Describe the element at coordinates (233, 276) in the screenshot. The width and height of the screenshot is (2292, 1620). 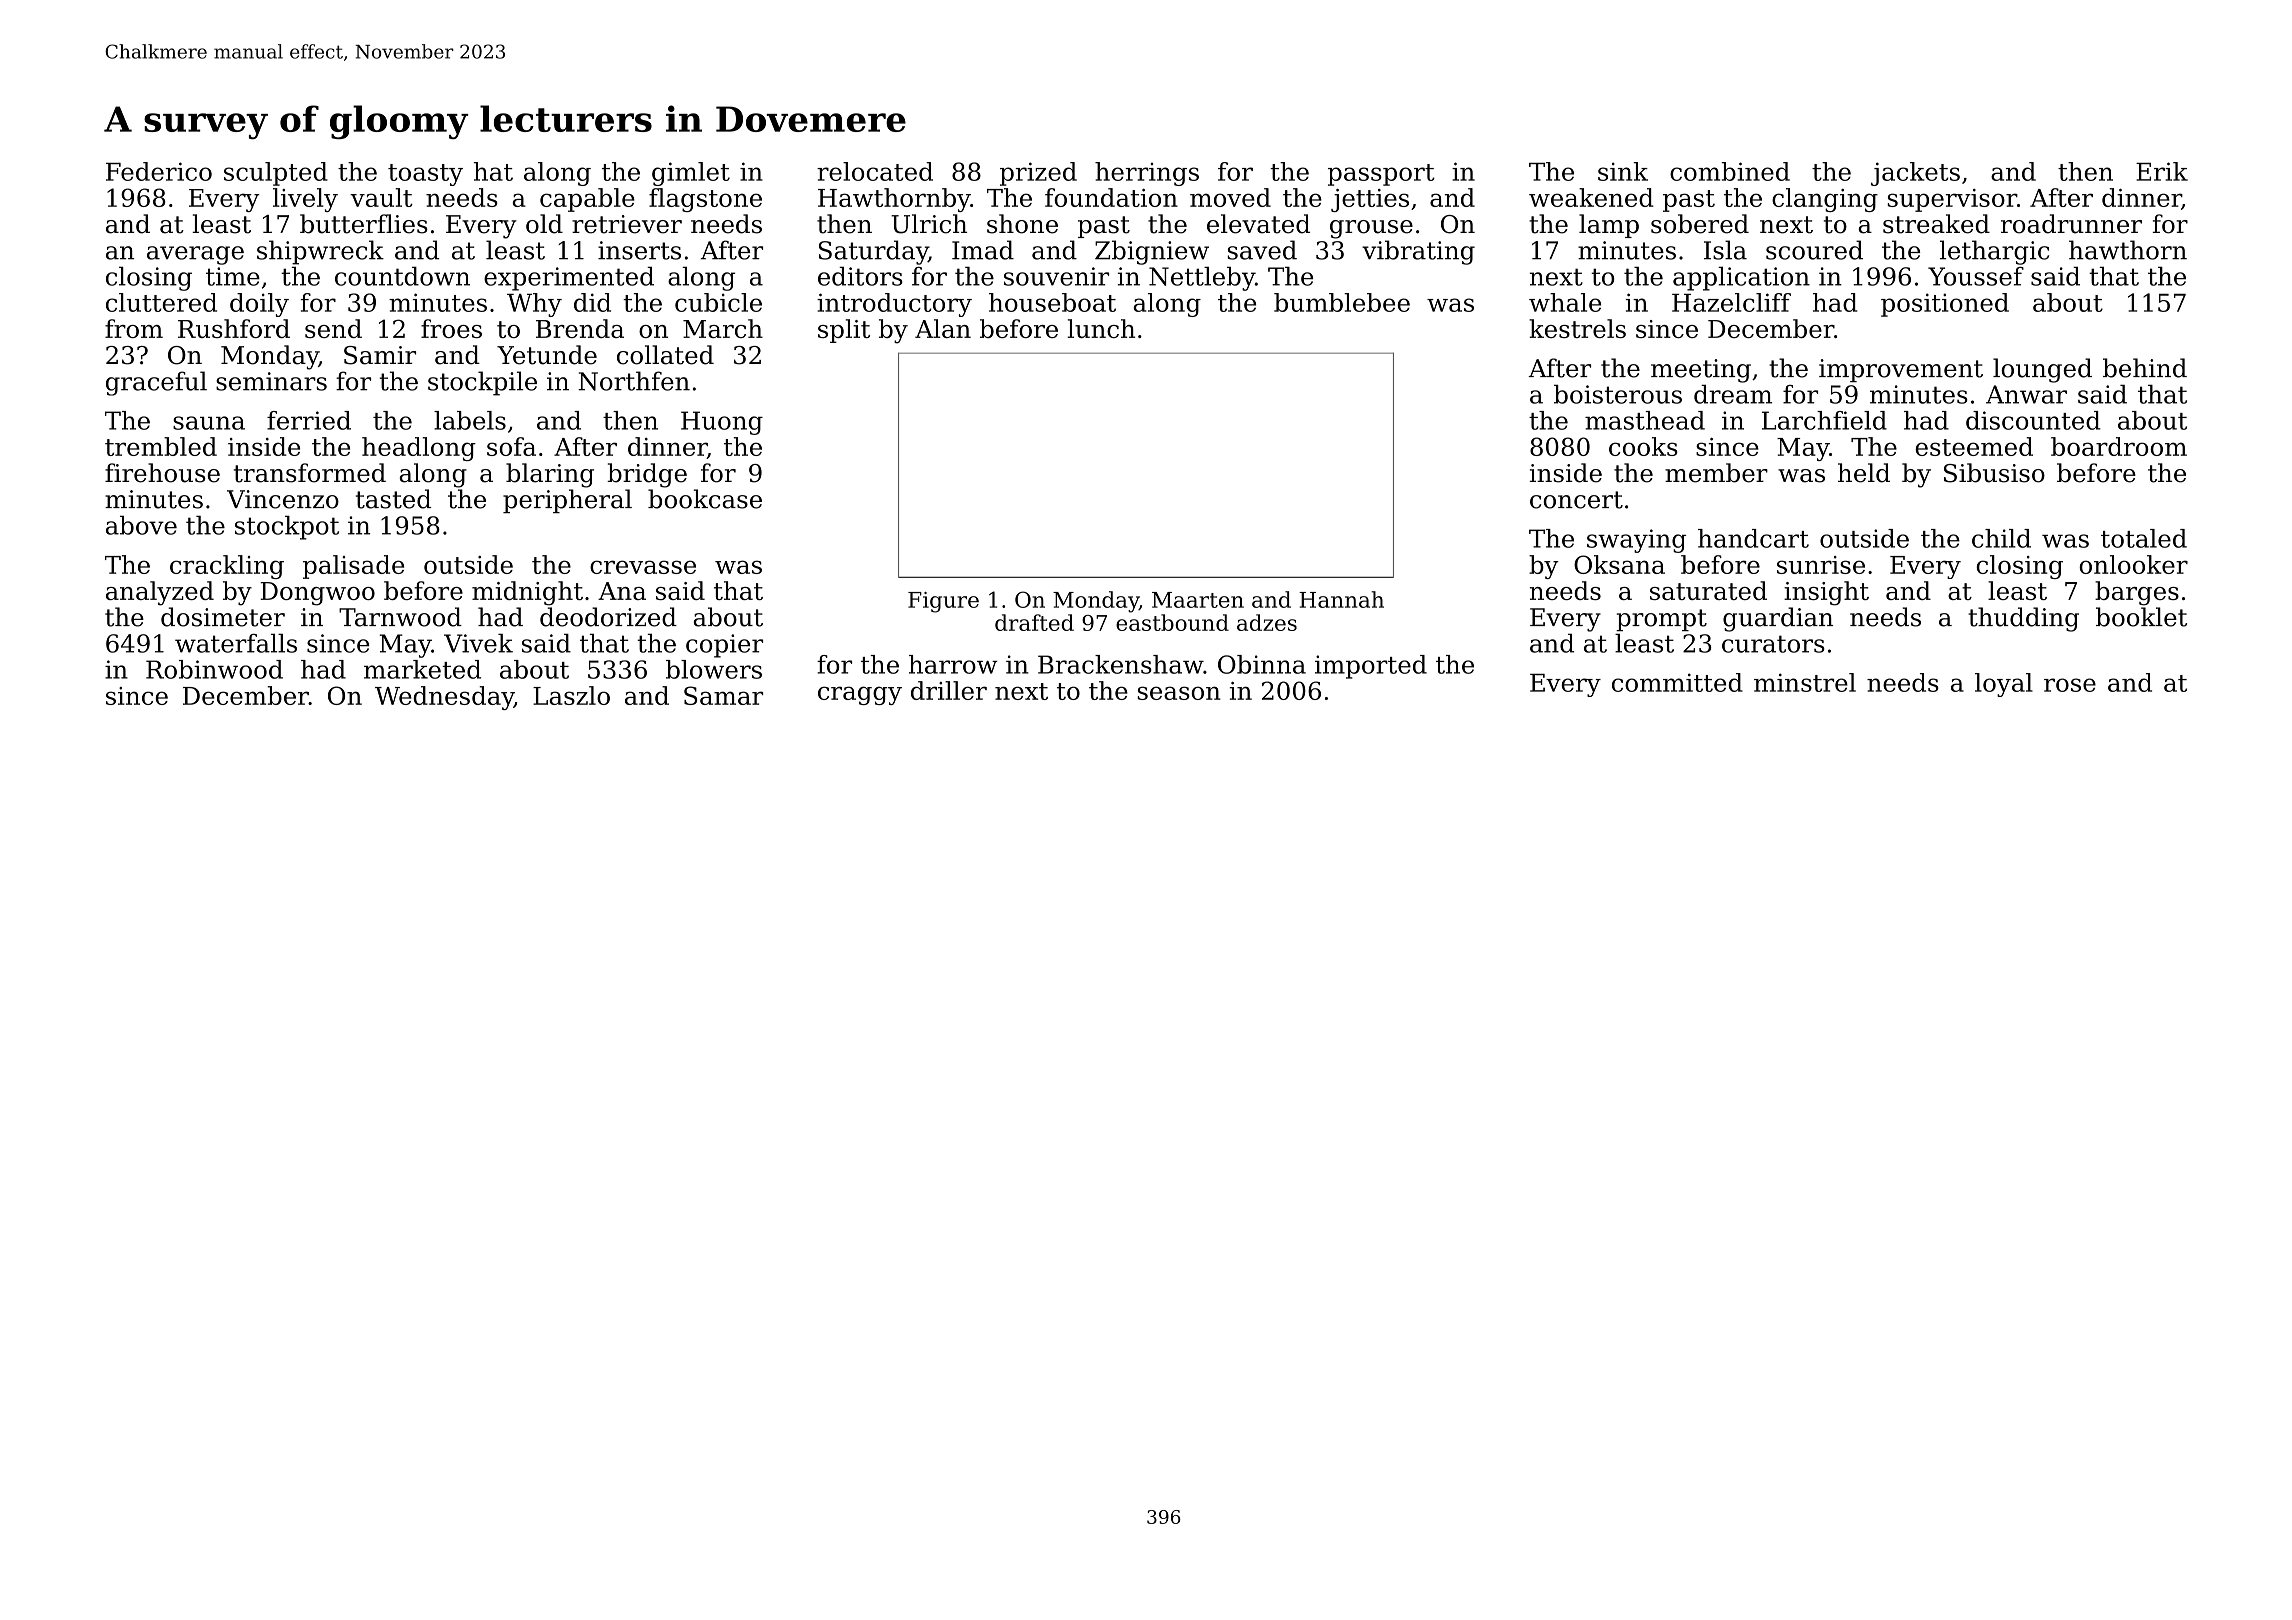
I see `time` at that location.
